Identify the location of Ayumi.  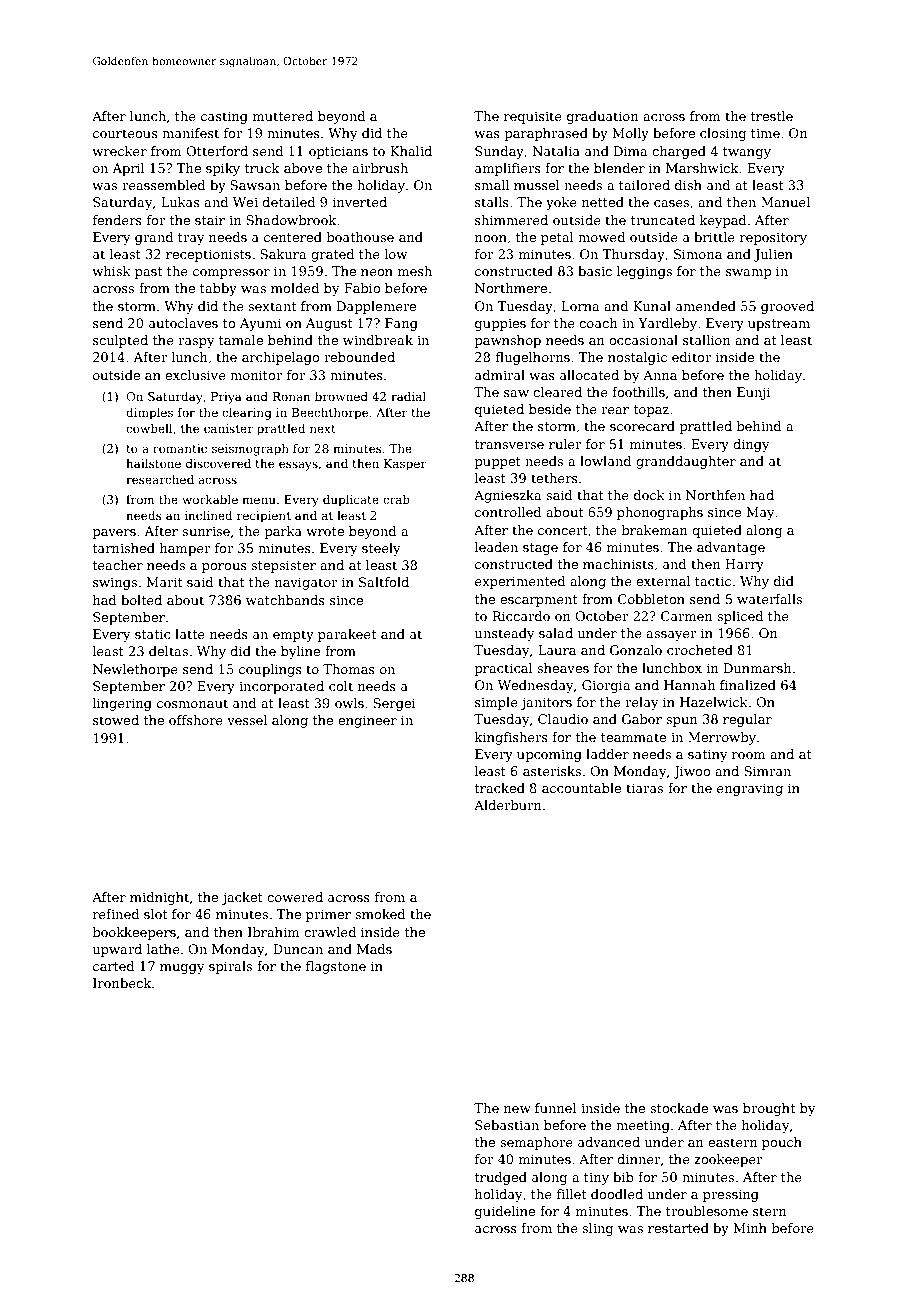
(260, 324).
